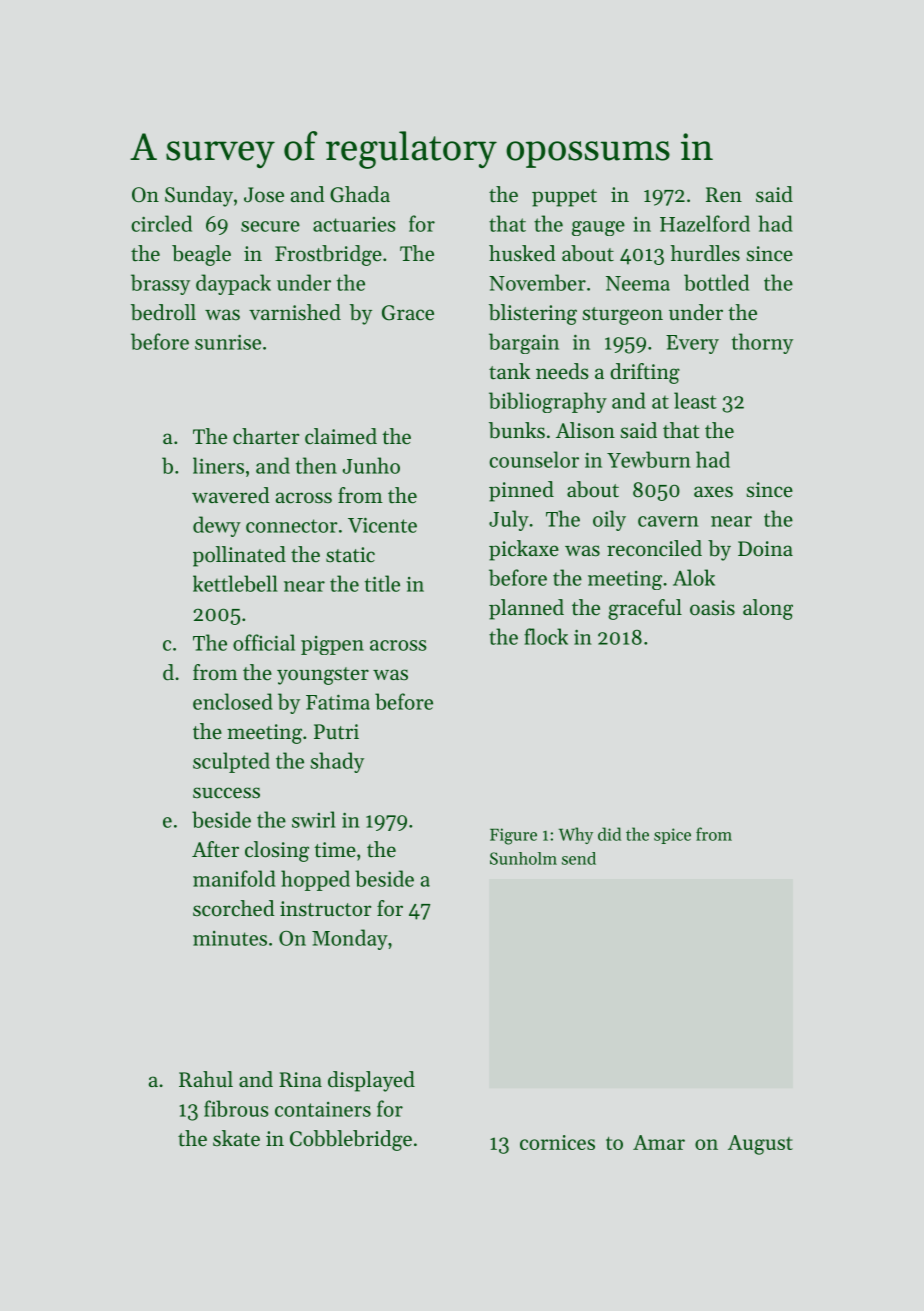 The height and width of the screenshot is (1311, 924). What do you see at coordinates (382, 525) in the screenshot?
I see `Vicente` at bounding box center [382, 525].
